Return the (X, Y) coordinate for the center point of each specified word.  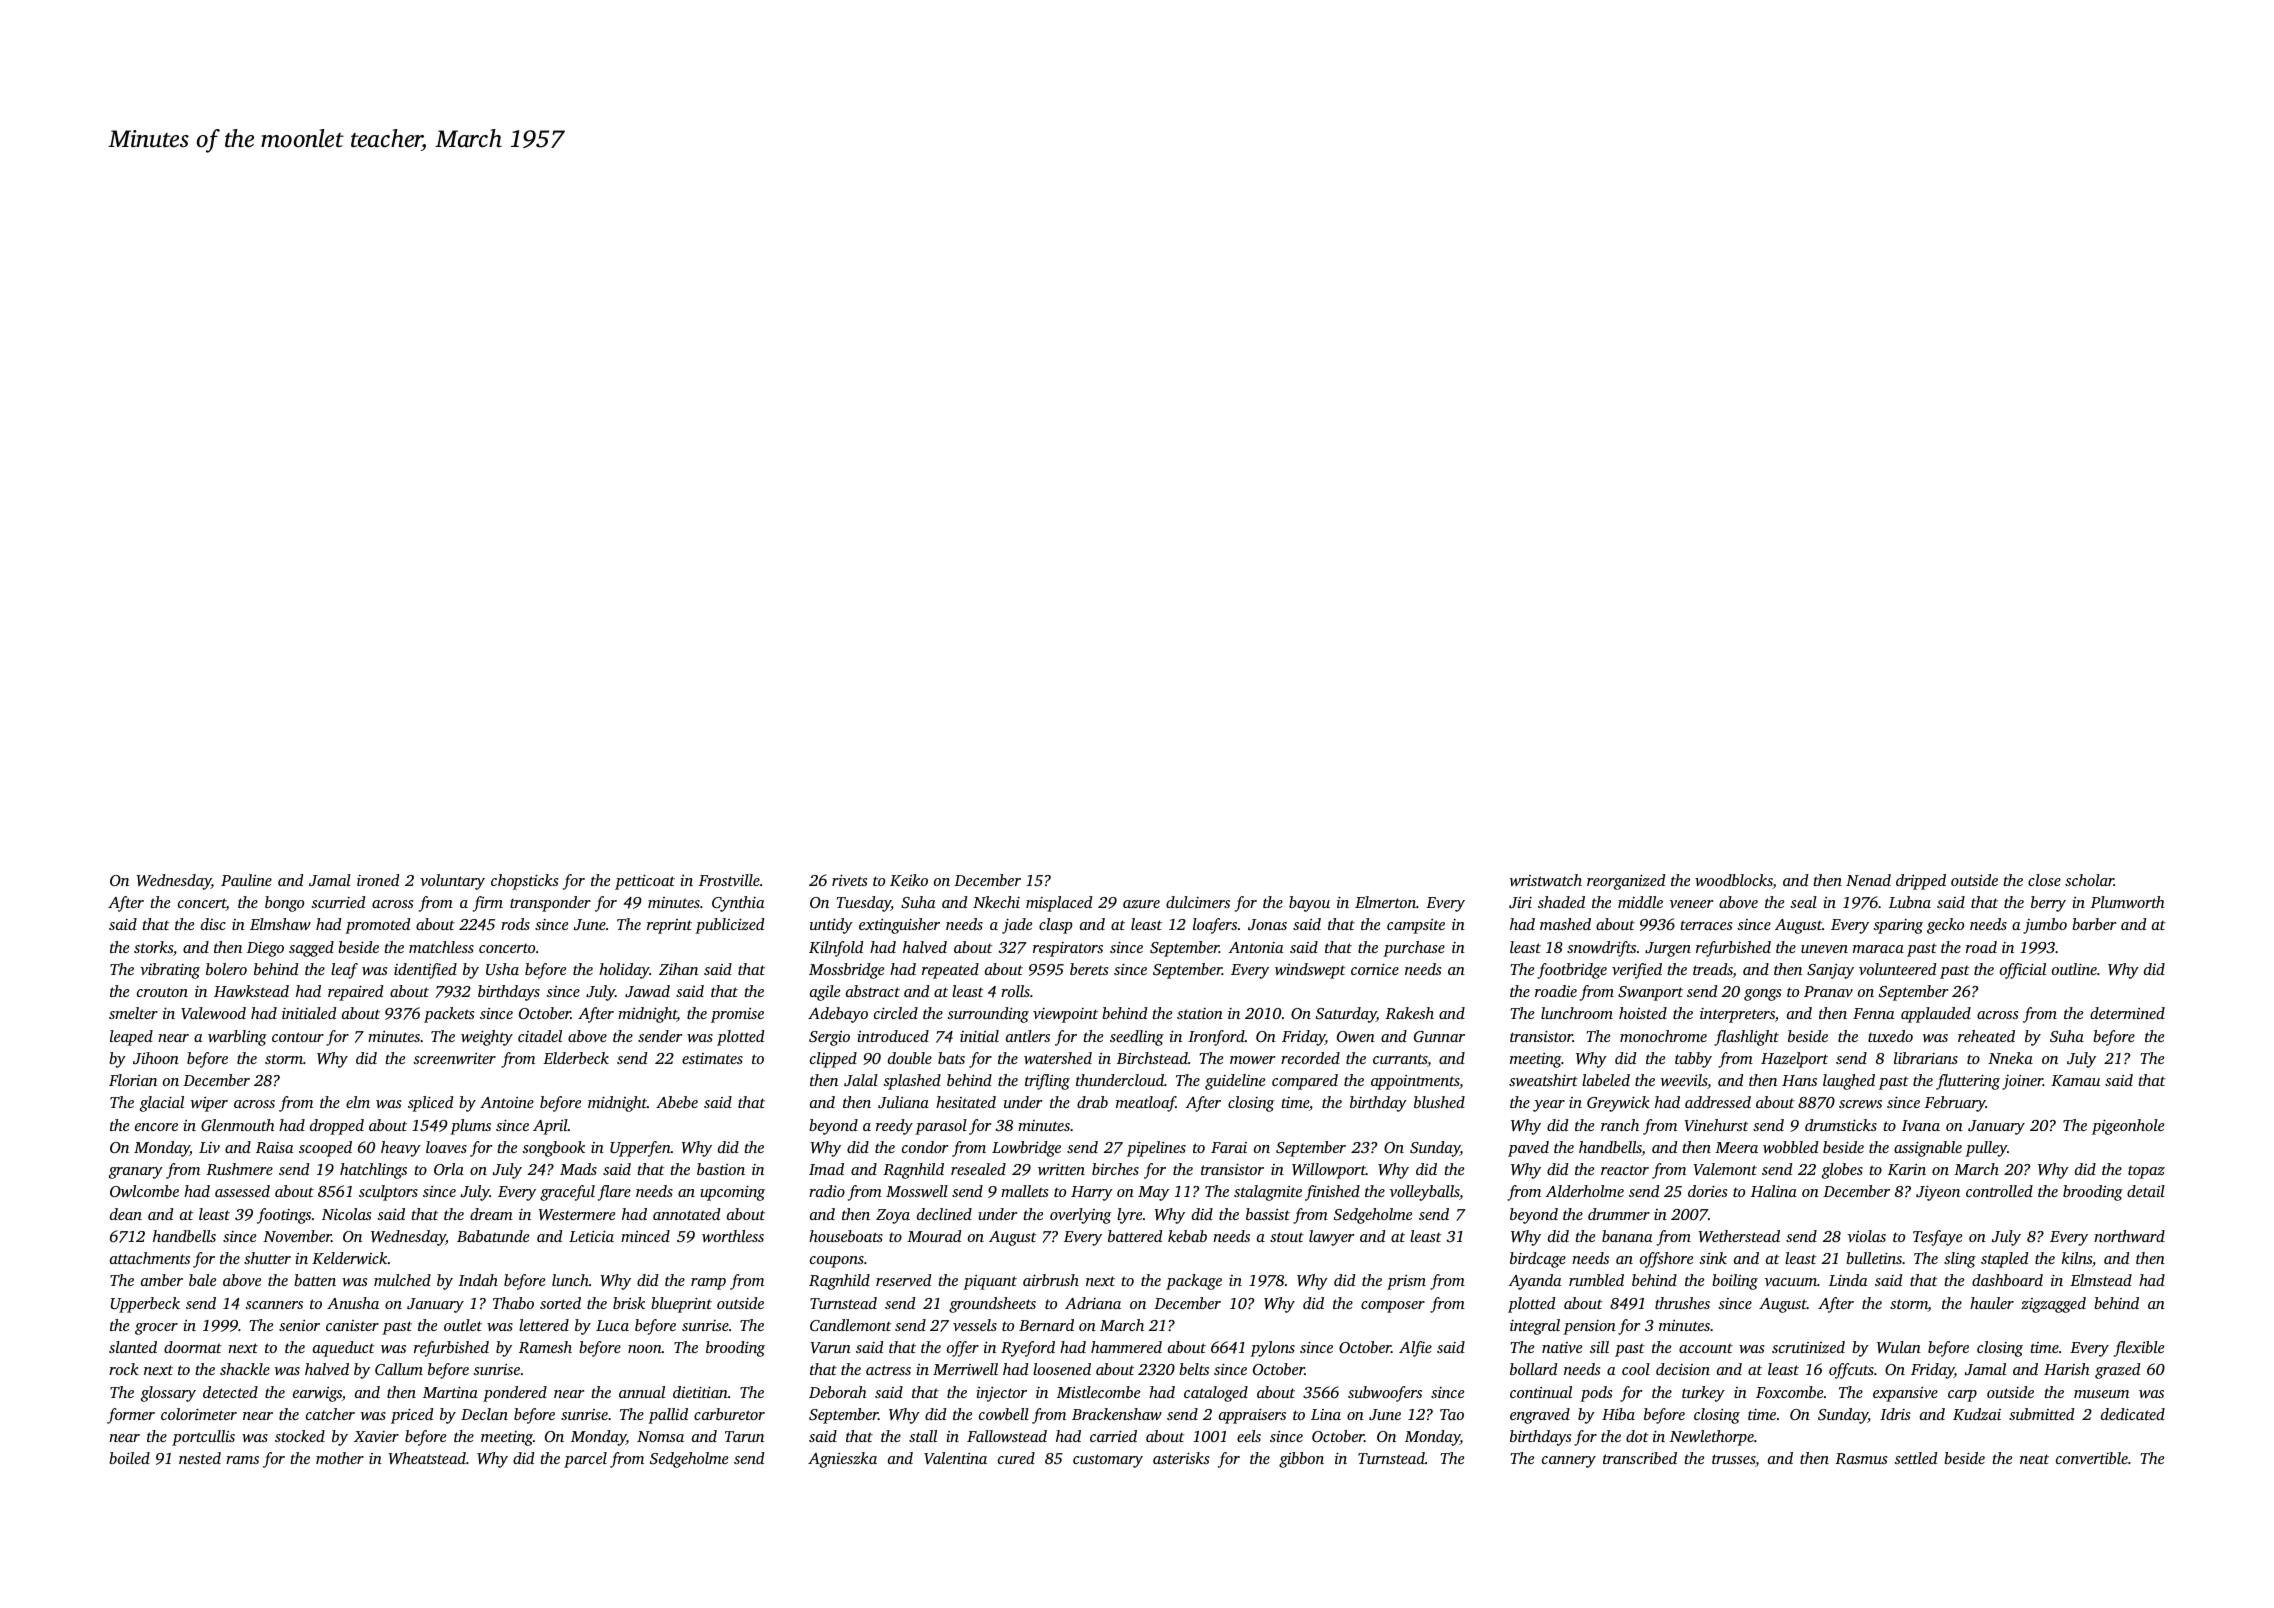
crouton (162, 992)
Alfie (1415, 1349)
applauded (1936, 1015)
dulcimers (1198, 902)
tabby (1693, 1060)
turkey (1703, 1394)
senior (299, 1325)
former (131, 1416)
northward (2129, 1236)
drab (1092, 1102)
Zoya (893, 1216)
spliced (430, 1104)
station (1200, 1013)
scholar (2089, 880)
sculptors (388, 1193)
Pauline (246, 880)
